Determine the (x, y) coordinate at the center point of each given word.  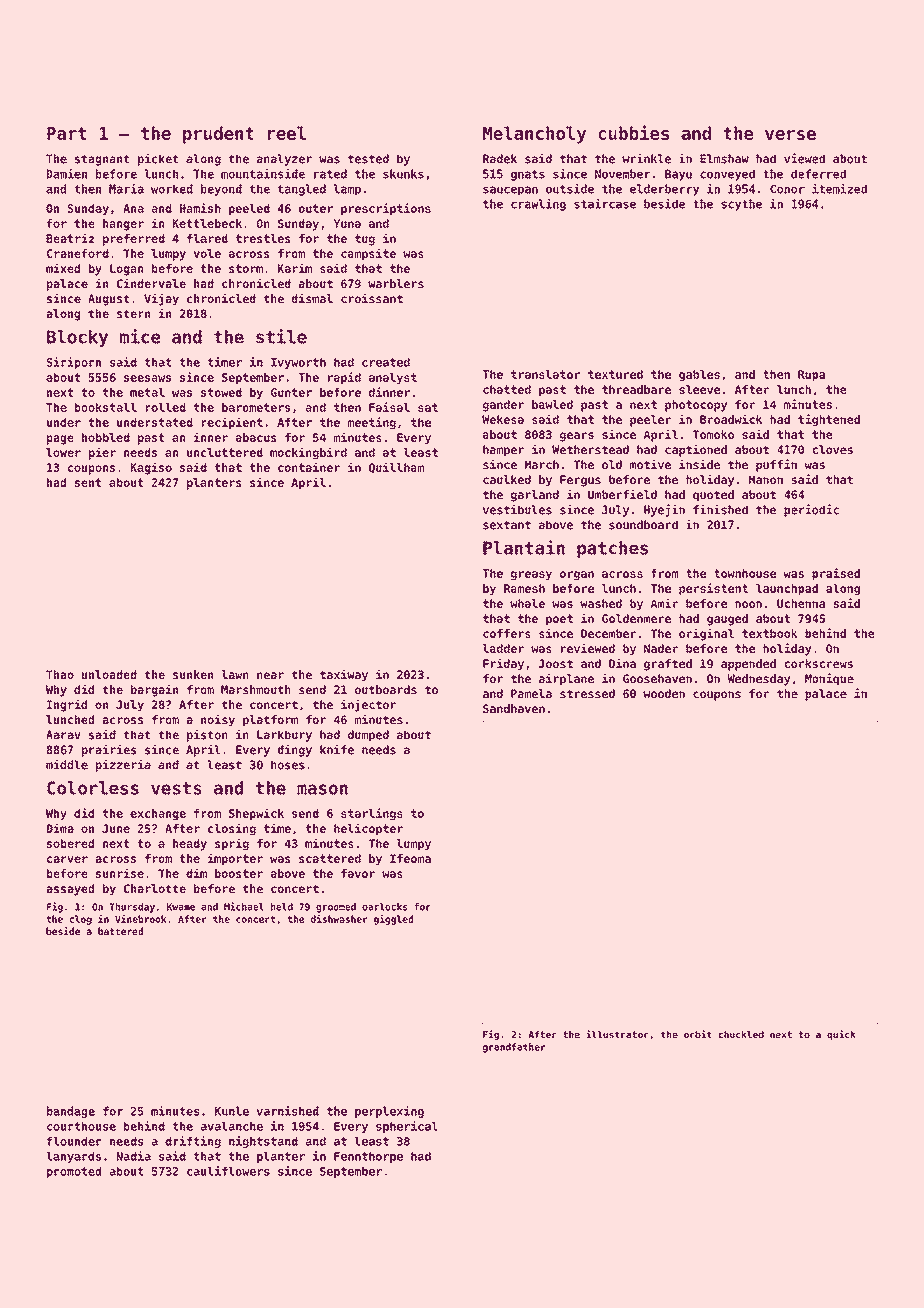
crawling (538, 205)
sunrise (120, 873)
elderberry (664, 190)
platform (270, 721)
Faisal (389, 407)
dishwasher (339, 919)
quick (841, 1035)
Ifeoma (410, 858)
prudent (218, 135)
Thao (60, 674)
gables (699, 375)
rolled (166, 407)
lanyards (73, 1157)
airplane (566, 679)
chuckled (741, 1035)
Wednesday (758, 680)
